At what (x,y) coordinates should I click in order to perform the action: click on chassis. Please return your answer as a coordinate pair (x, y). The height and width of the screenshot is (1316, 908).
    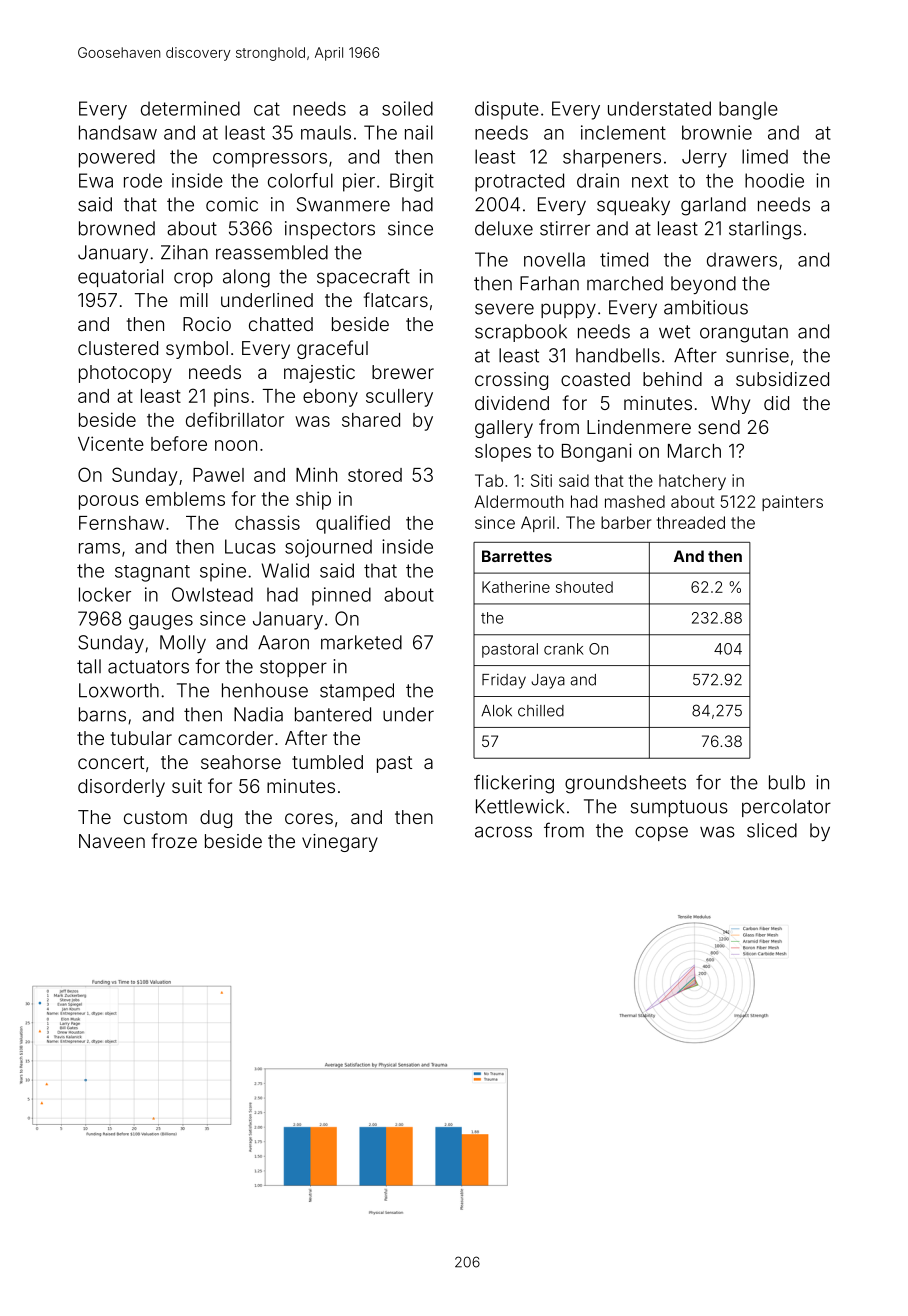
    Looking at the image, I should click on (267, 522).
